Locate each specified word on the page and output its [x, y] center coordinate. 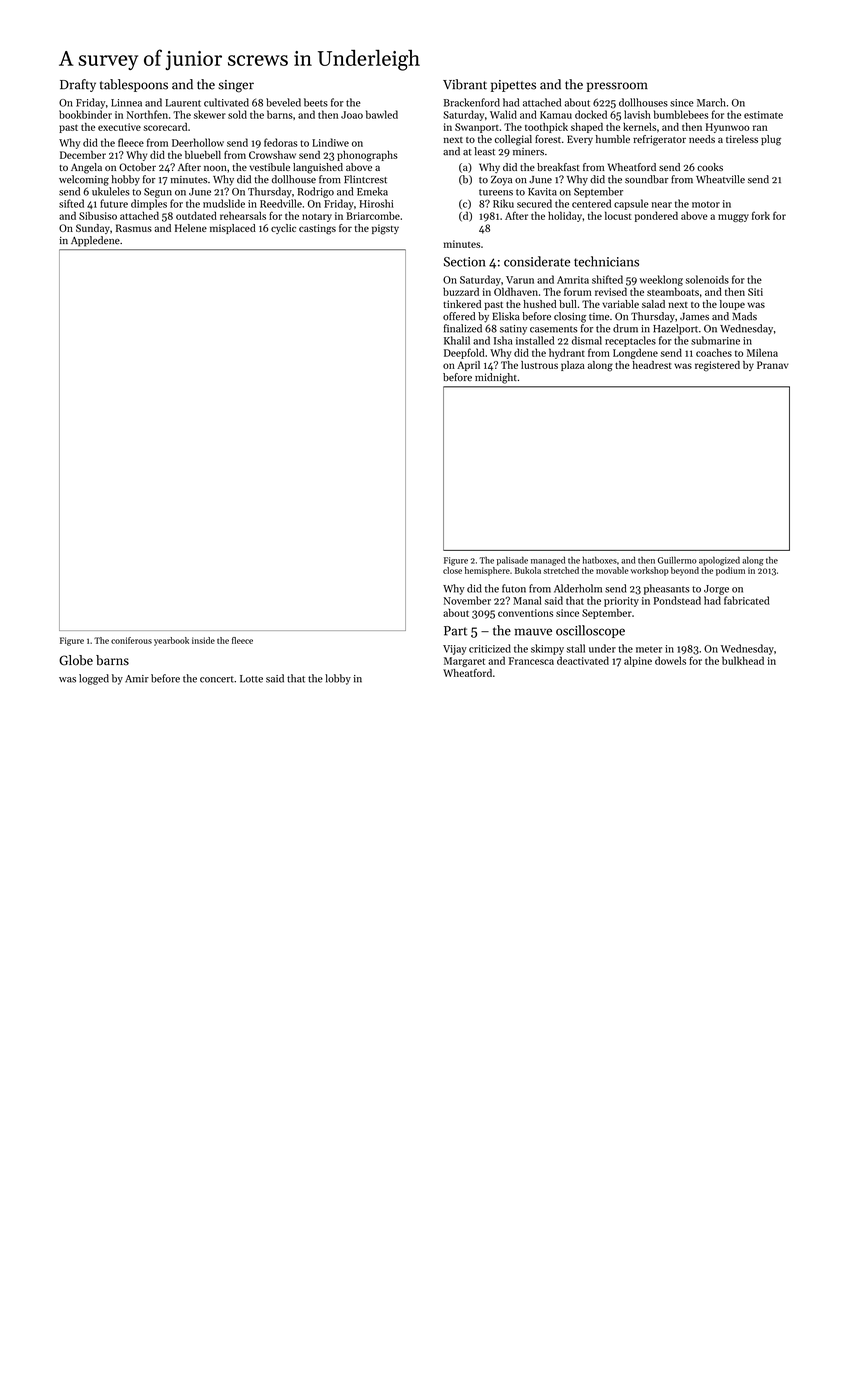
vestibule [269, 167]
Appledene [95, 241]
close [452, 570]
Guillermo [677, 560]
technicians [606, 261]
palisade [512, 561]
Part [455, 631]
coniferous [131, 640]
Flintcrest [365, 179]
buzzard [461, 291]
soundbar [647, 179]
